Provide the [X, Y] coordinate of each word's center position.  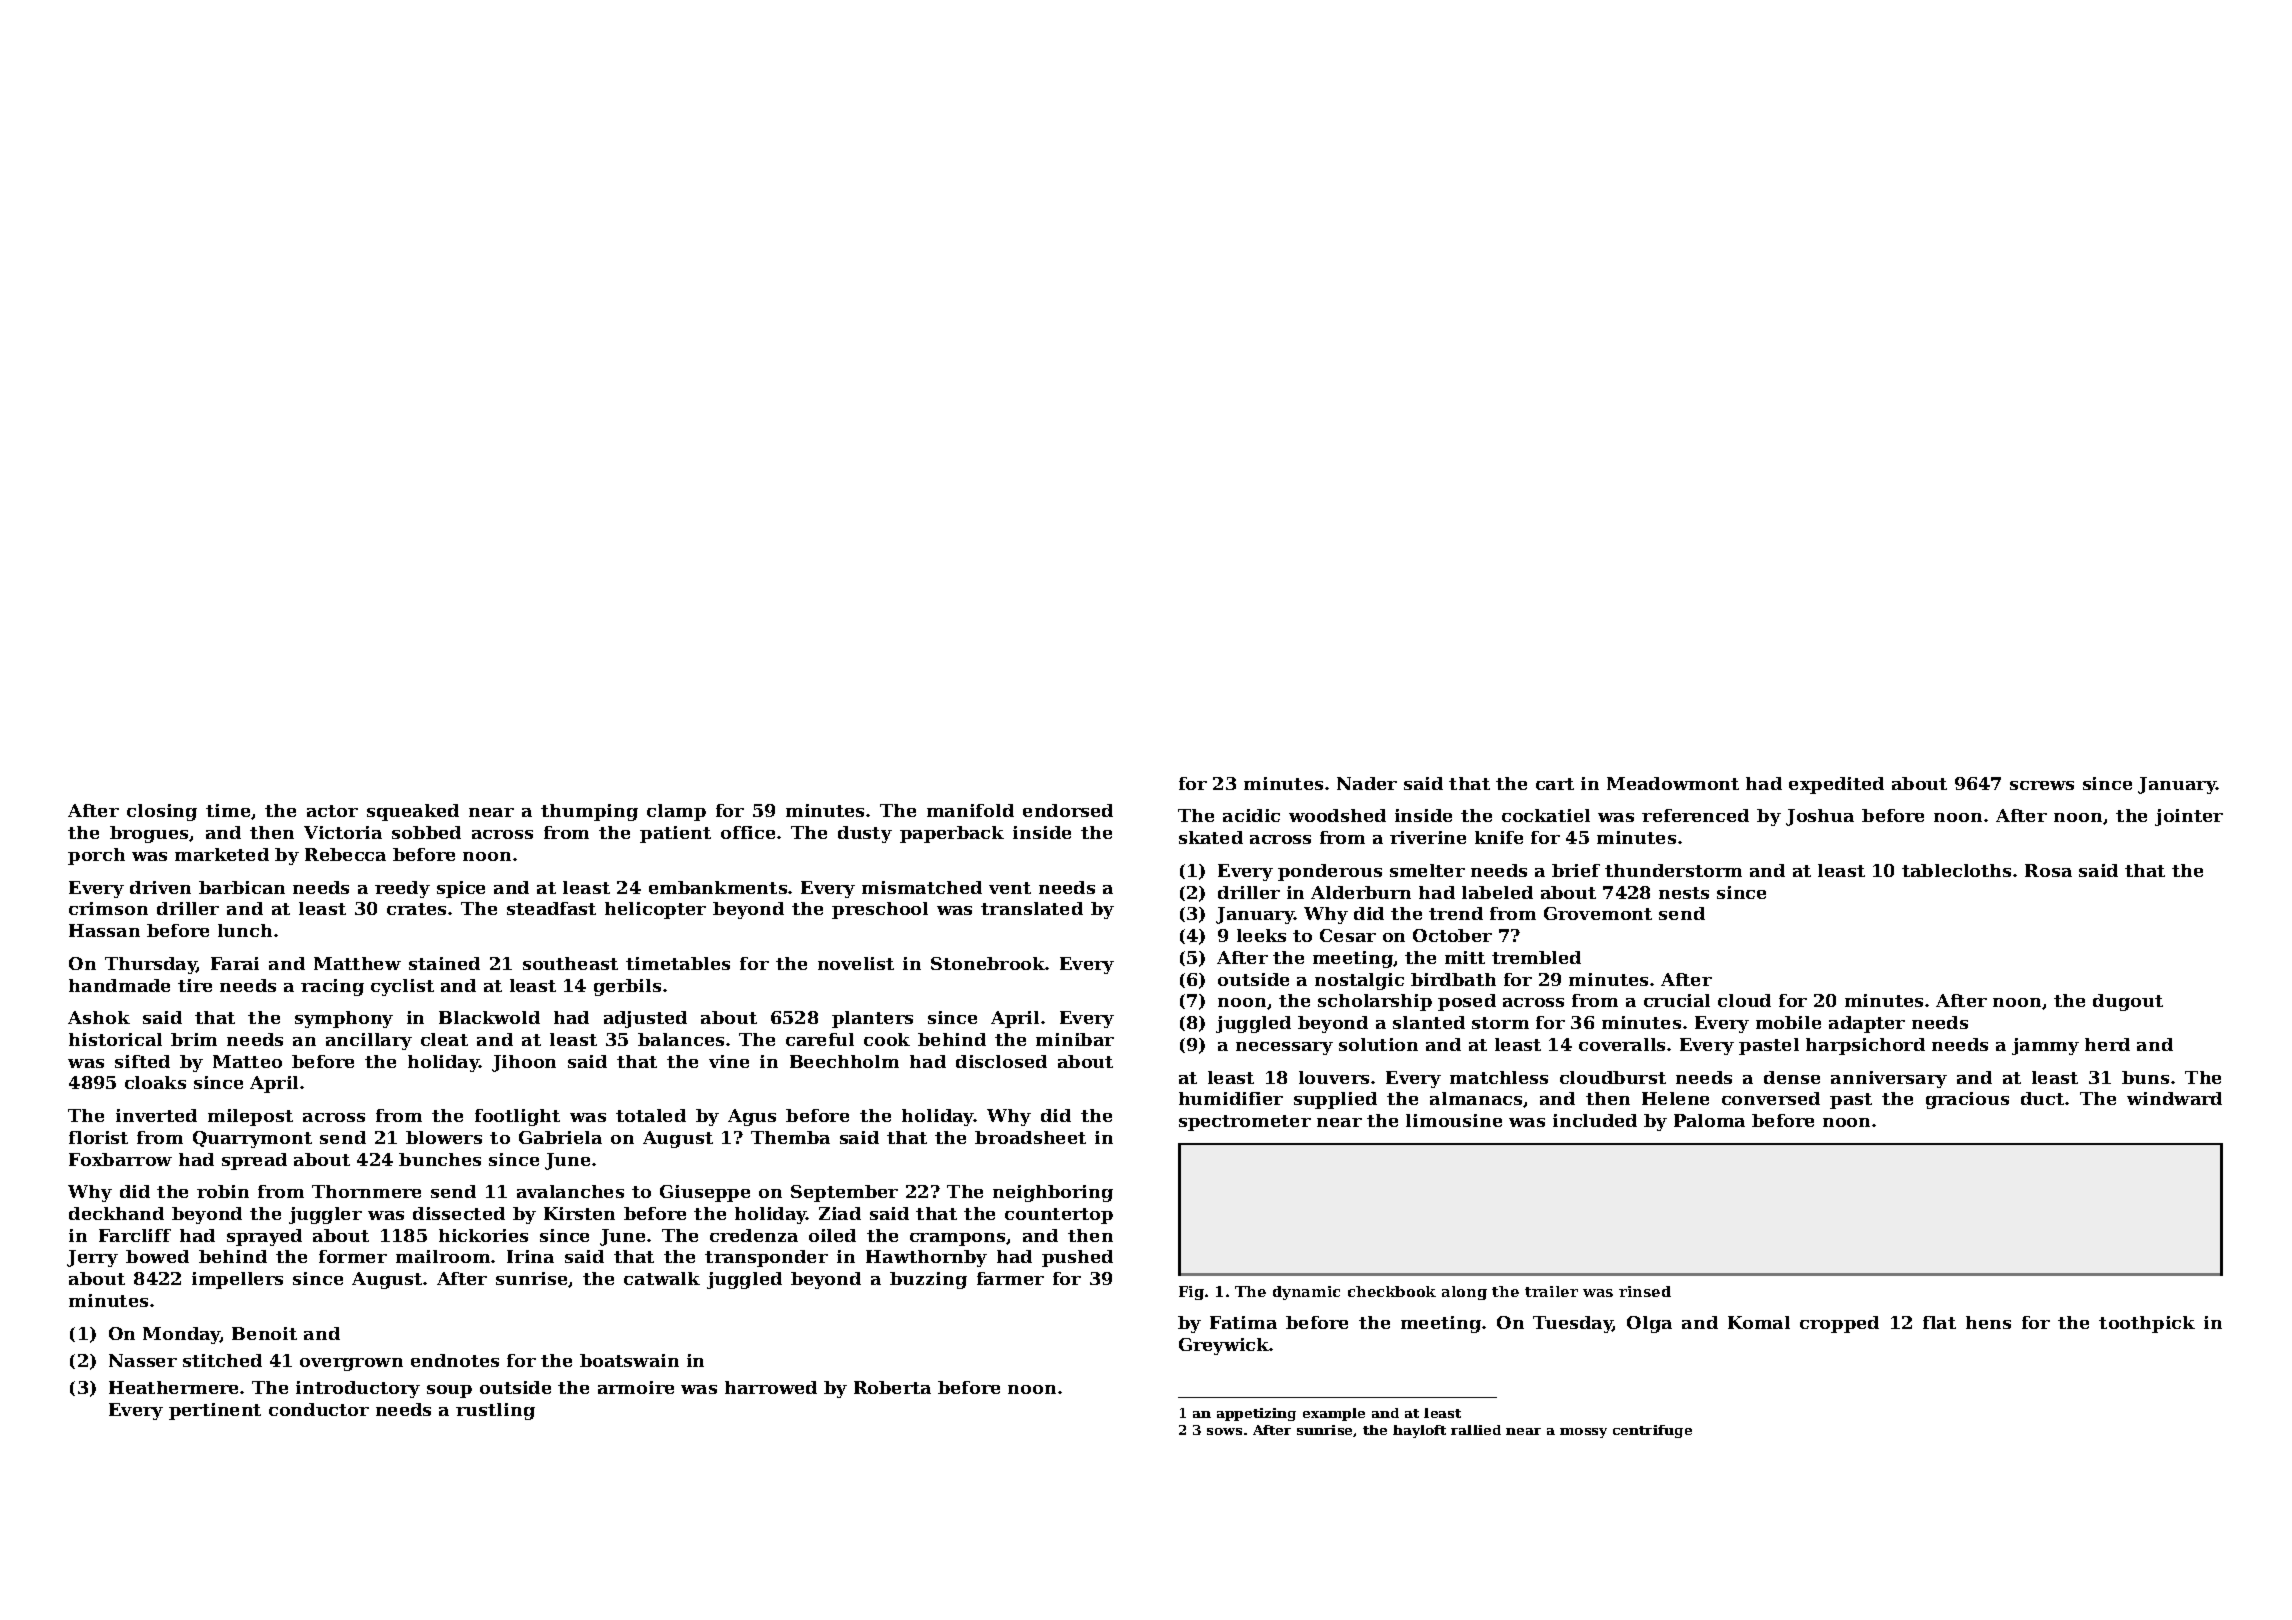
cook [887, 1039]
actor [332, 811]
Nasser [143, 1360]
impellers [237, 1280]
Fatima [1243, 1322]
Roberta [892, 1387]
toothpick [2147, 1324]
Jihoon [524, 1063]
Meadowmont [1673, 783]
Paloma [1709, 1120]
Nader [1367, 783]
